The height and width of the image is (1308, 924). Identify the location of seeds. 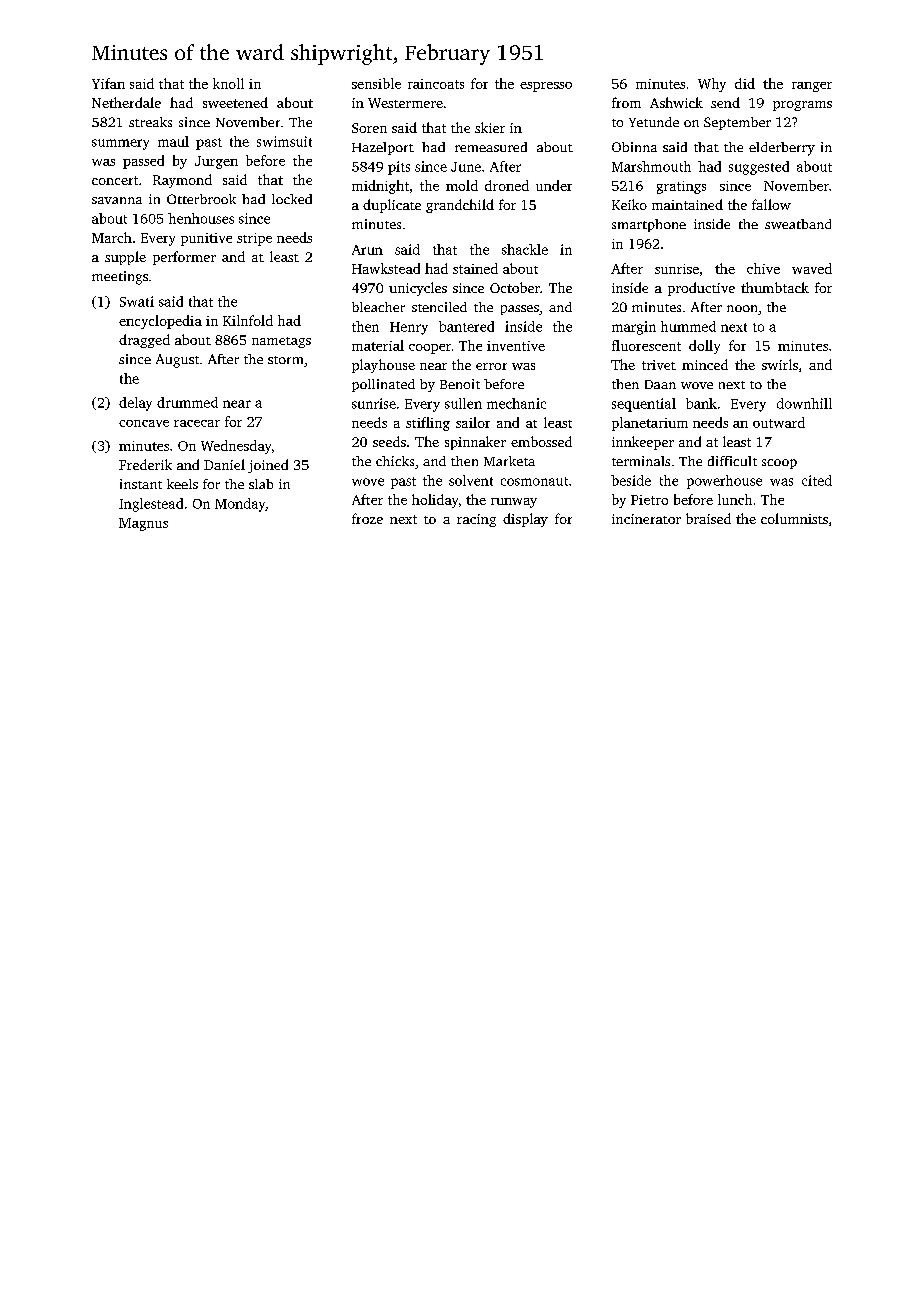
(389, 441).
